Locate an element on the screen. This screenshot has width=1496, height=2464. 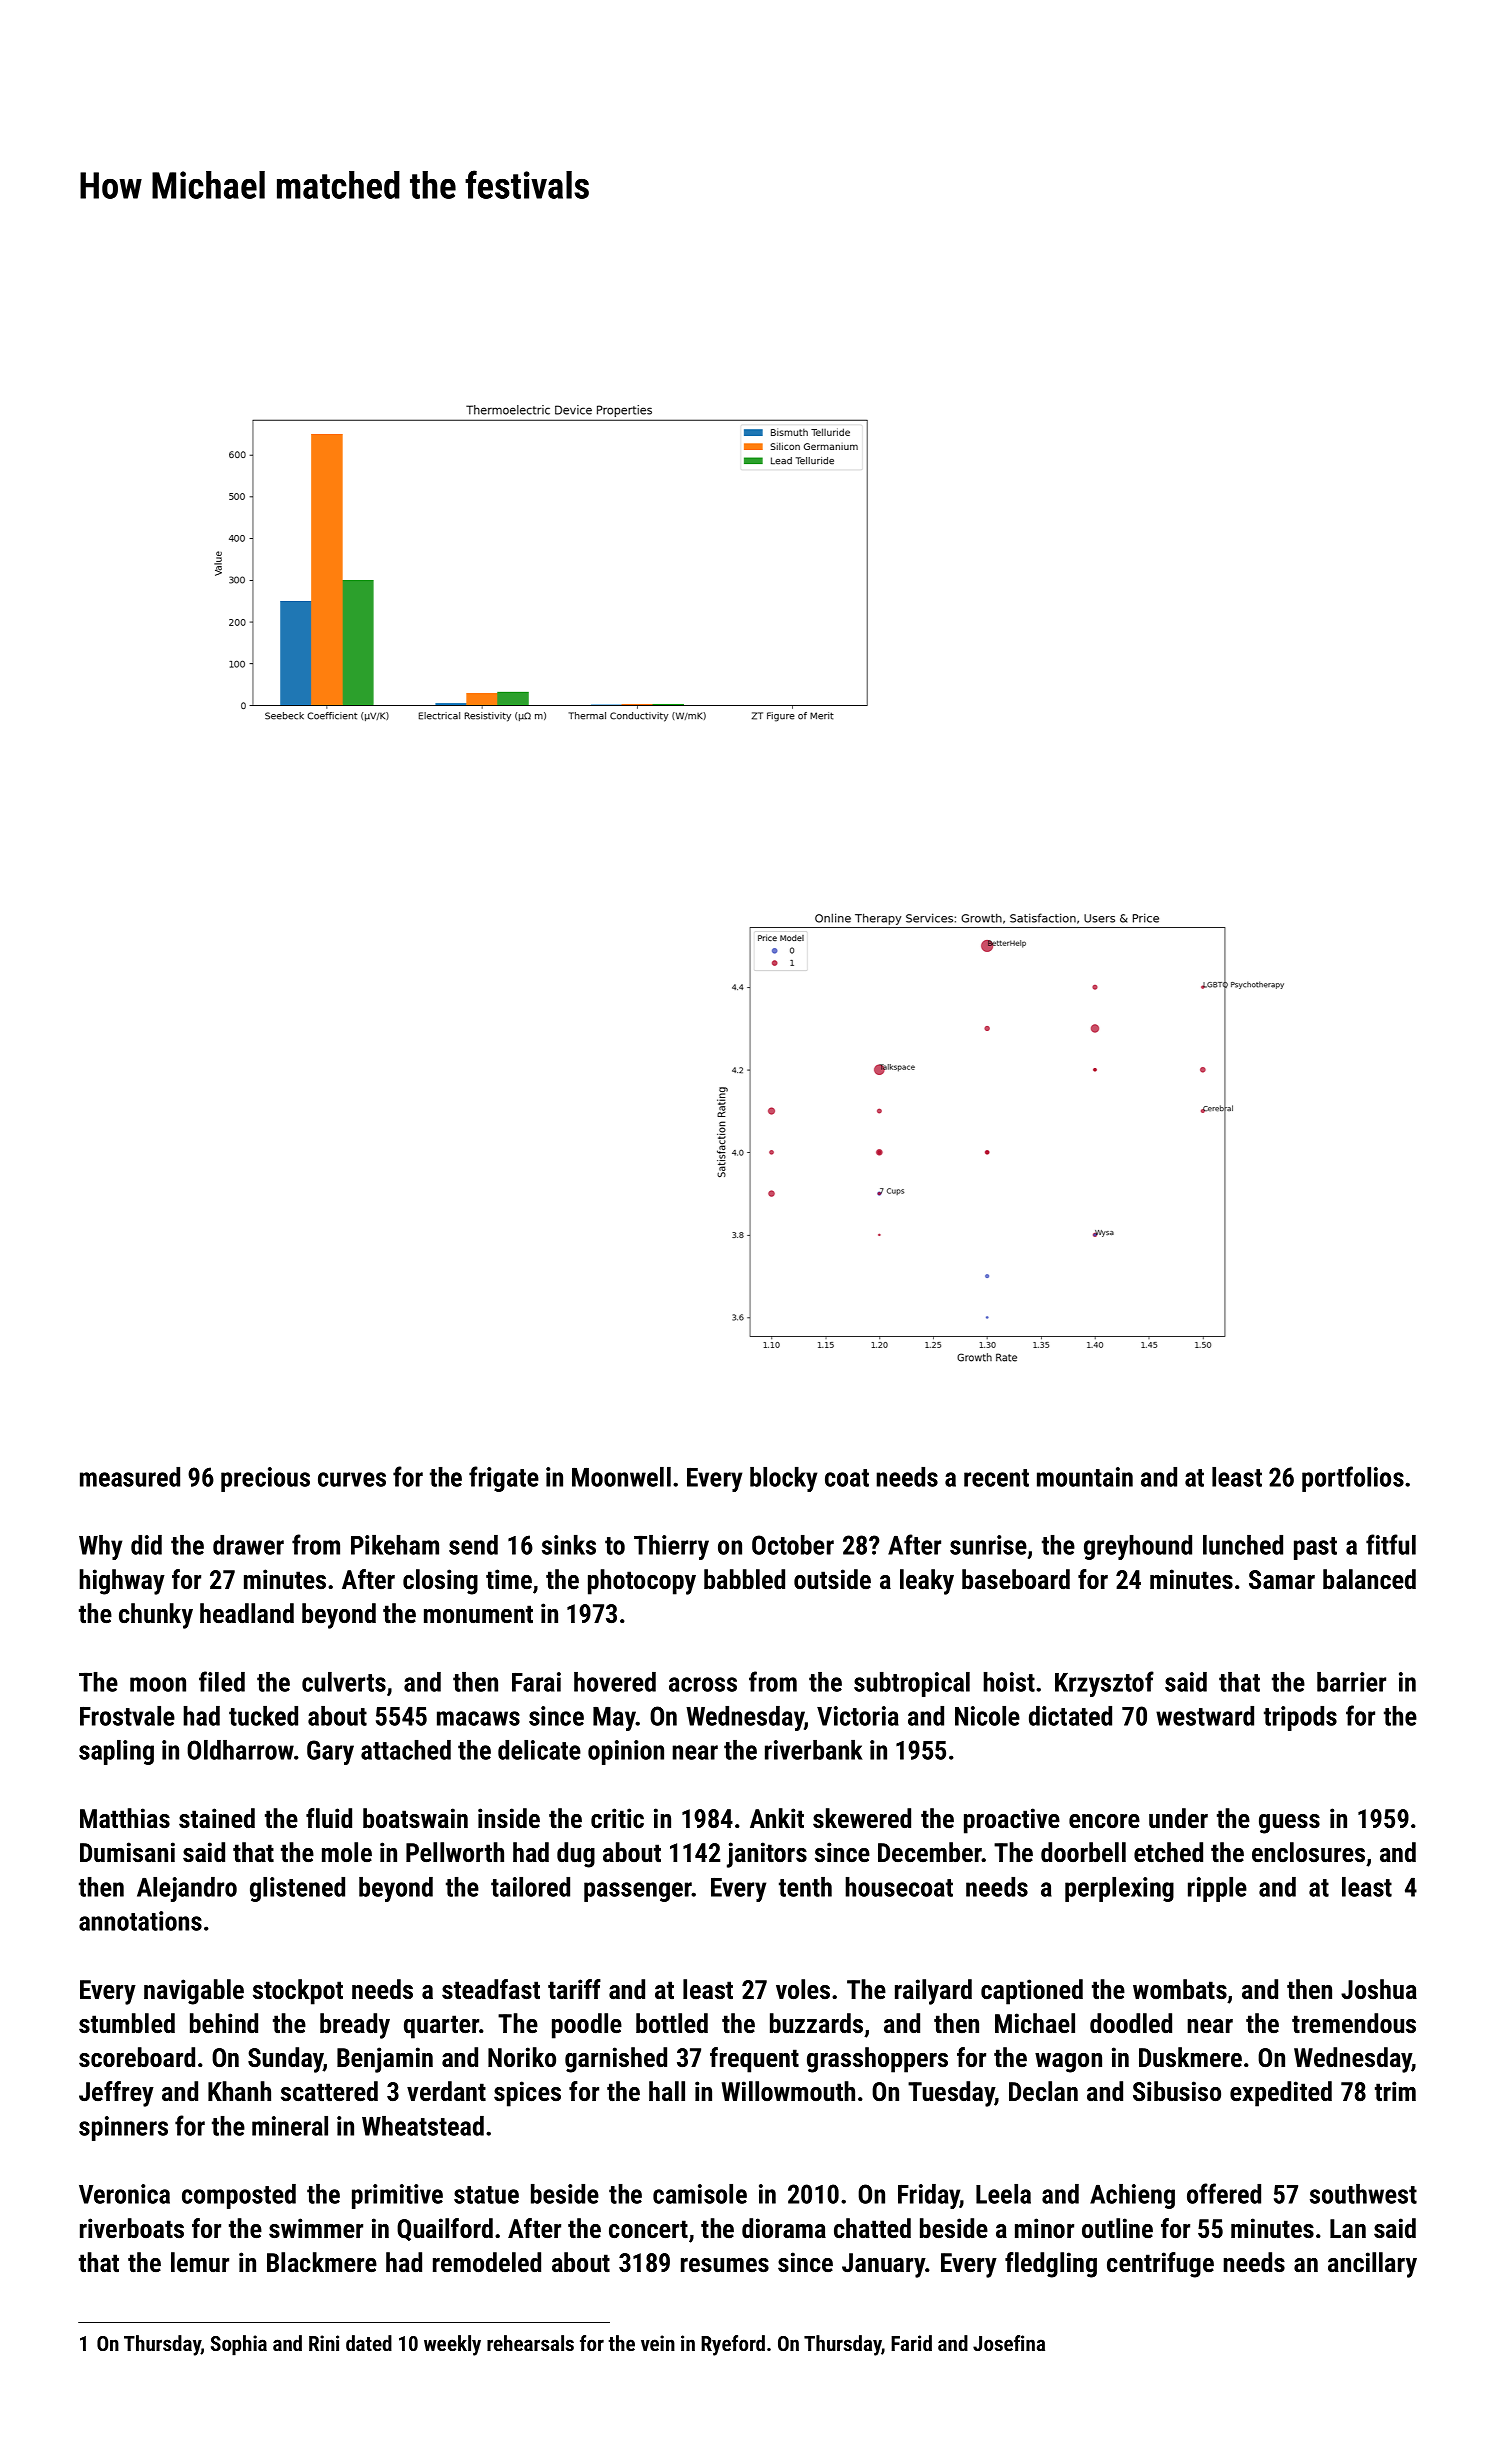
annotations is located at coordinates (140, 1921).
